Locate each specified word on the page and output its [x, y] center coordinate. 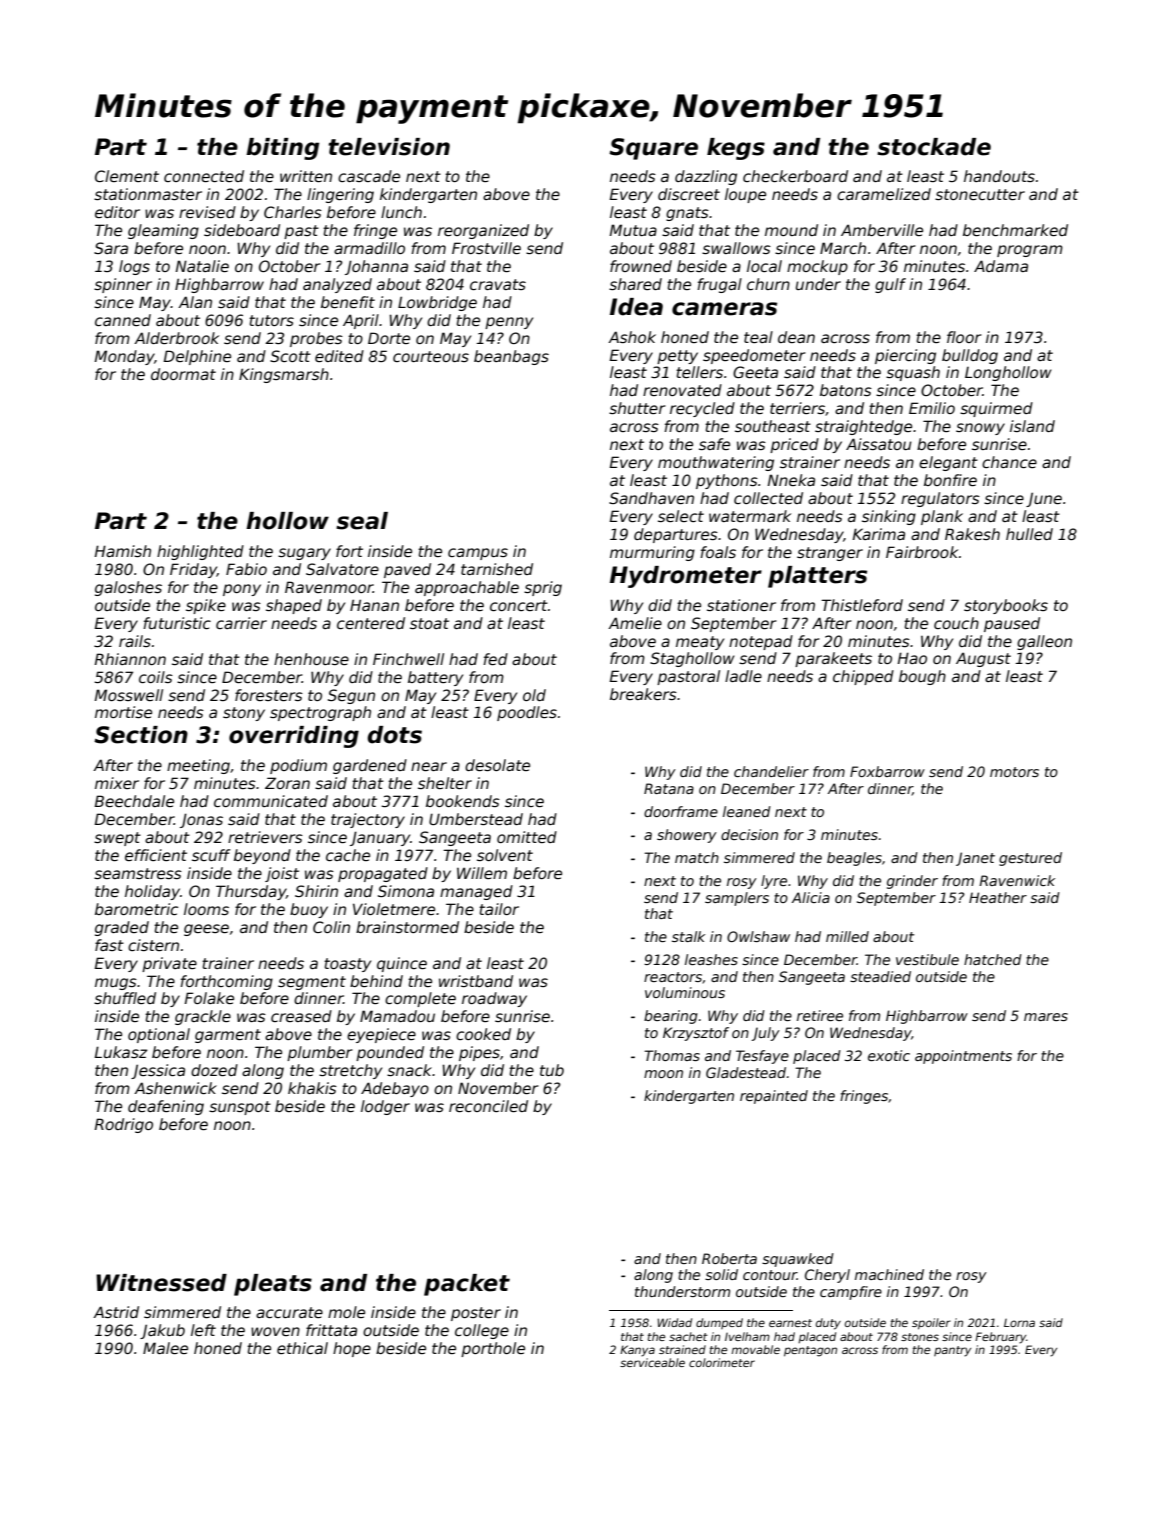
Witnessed [161, 1283]
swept [117, 839]
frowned [641, 266]
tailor [499, 909]
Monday [124, 357]
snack [410, 1070]
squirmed [996, 409]
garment [228, 1036]
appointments [963, 1057]
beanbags [511, 357]
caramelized [884, 194]
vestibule [927, 959]
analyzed [337, 285]
